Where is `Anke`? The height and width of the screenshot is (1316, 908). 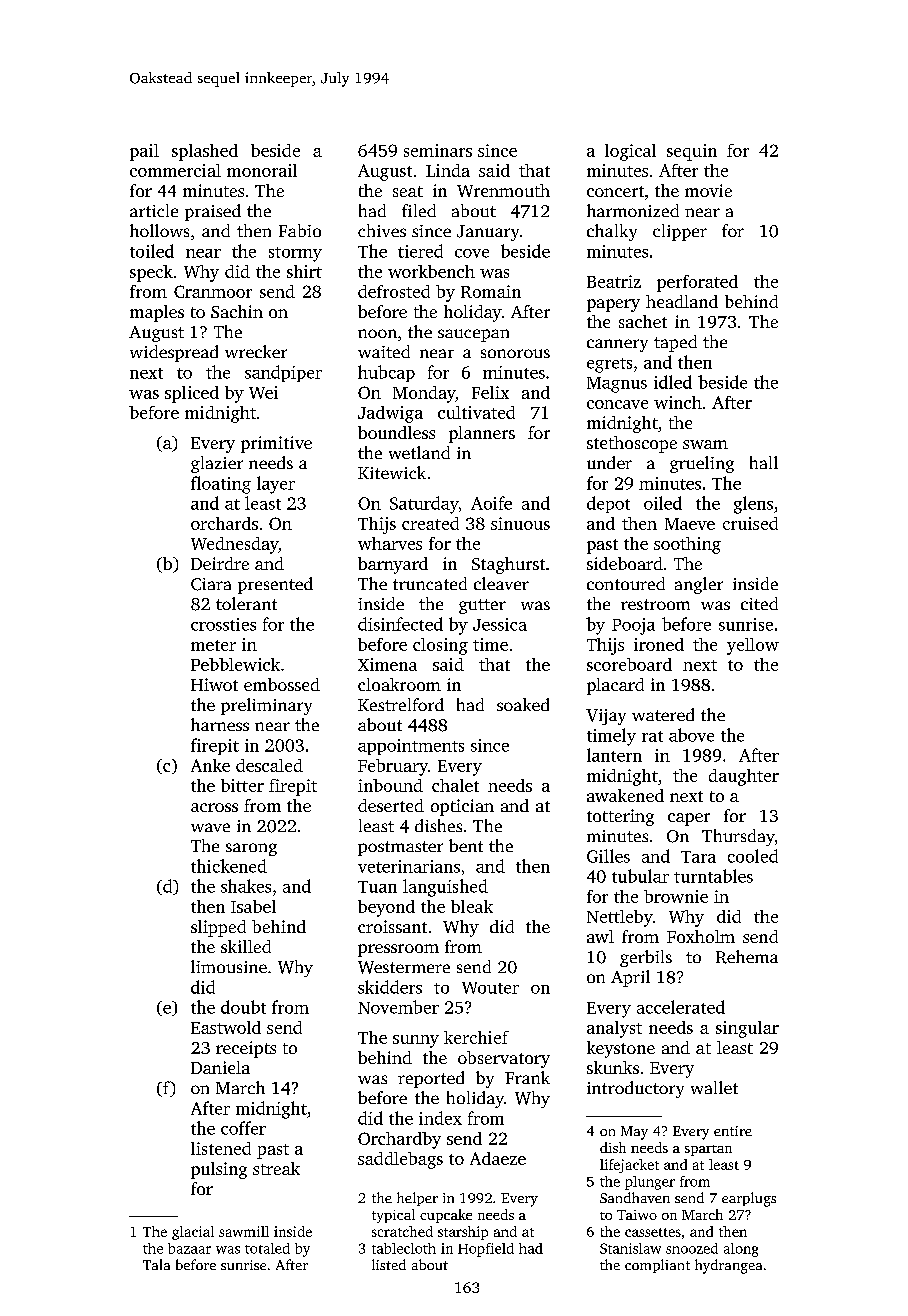 Anke is located at coordinates (210, 765).
